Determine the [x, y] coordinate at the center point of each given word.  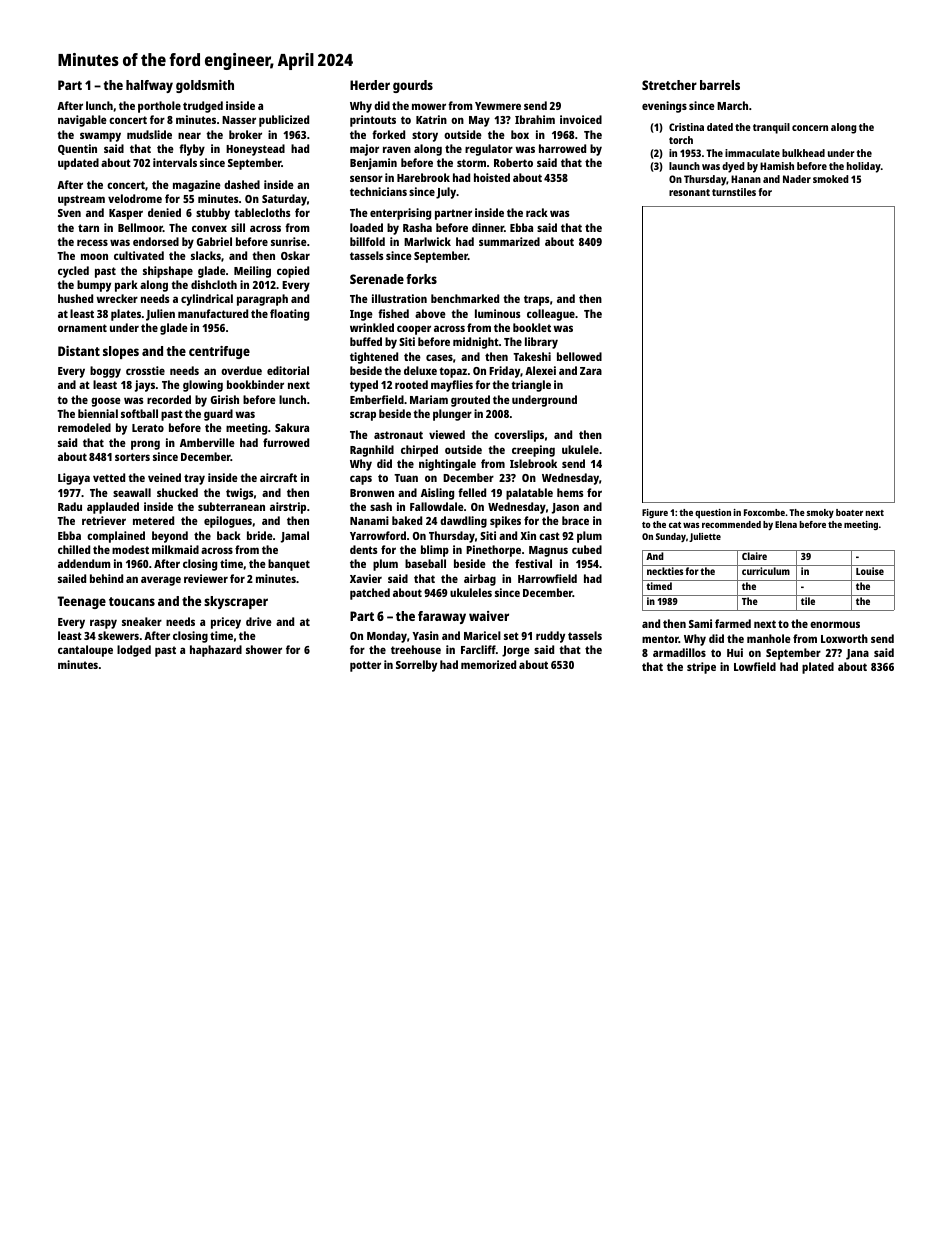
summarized [509, 241]
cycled [73, 272]
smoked [830, 179]
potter [365, 666]
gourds [413, 86]
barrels [720, 85]
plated [818, 668]
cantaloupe [85, 651]
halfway [149, 86]
